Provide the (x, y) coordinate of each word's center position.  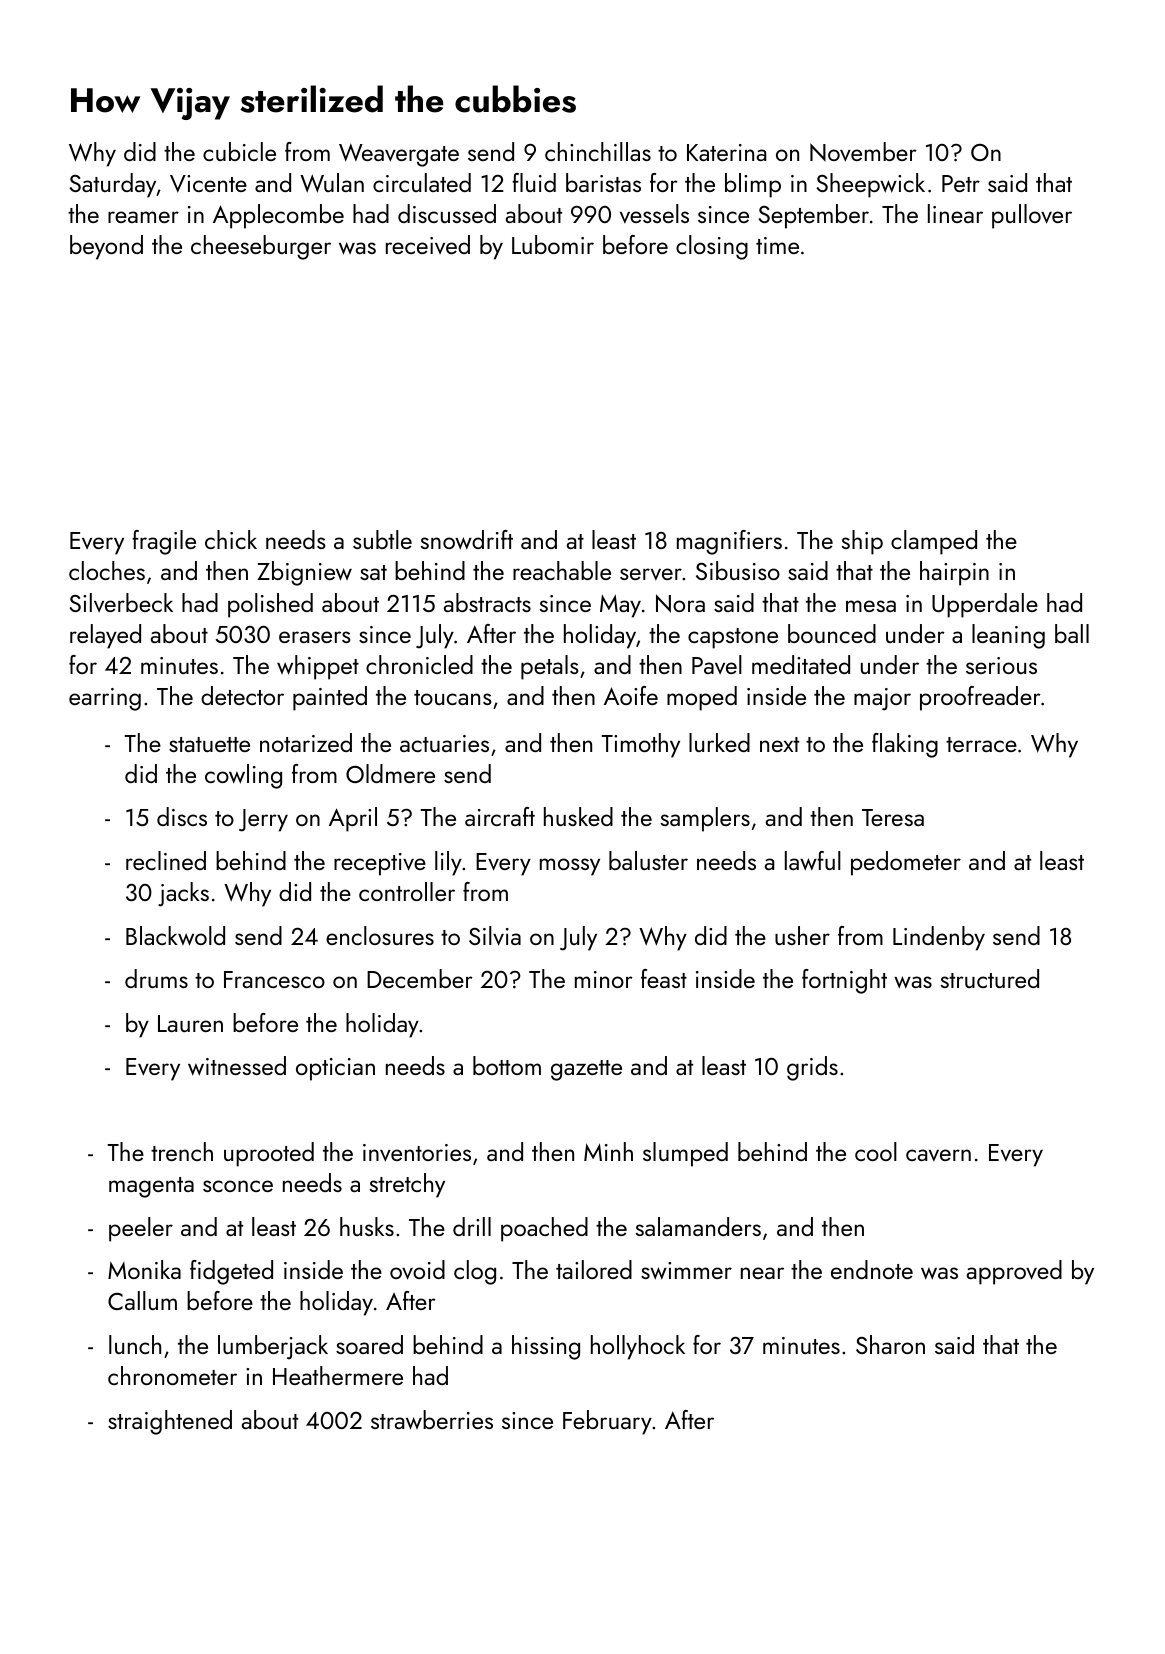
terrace (981, 744)
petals (550, 667)
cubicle (239, 151)
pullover (1032, 216)
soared (369, 1344)
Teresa (893, 817)
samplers (705, 819)
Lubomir (553, 244)
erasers (315, 637)
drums (156, 978)
